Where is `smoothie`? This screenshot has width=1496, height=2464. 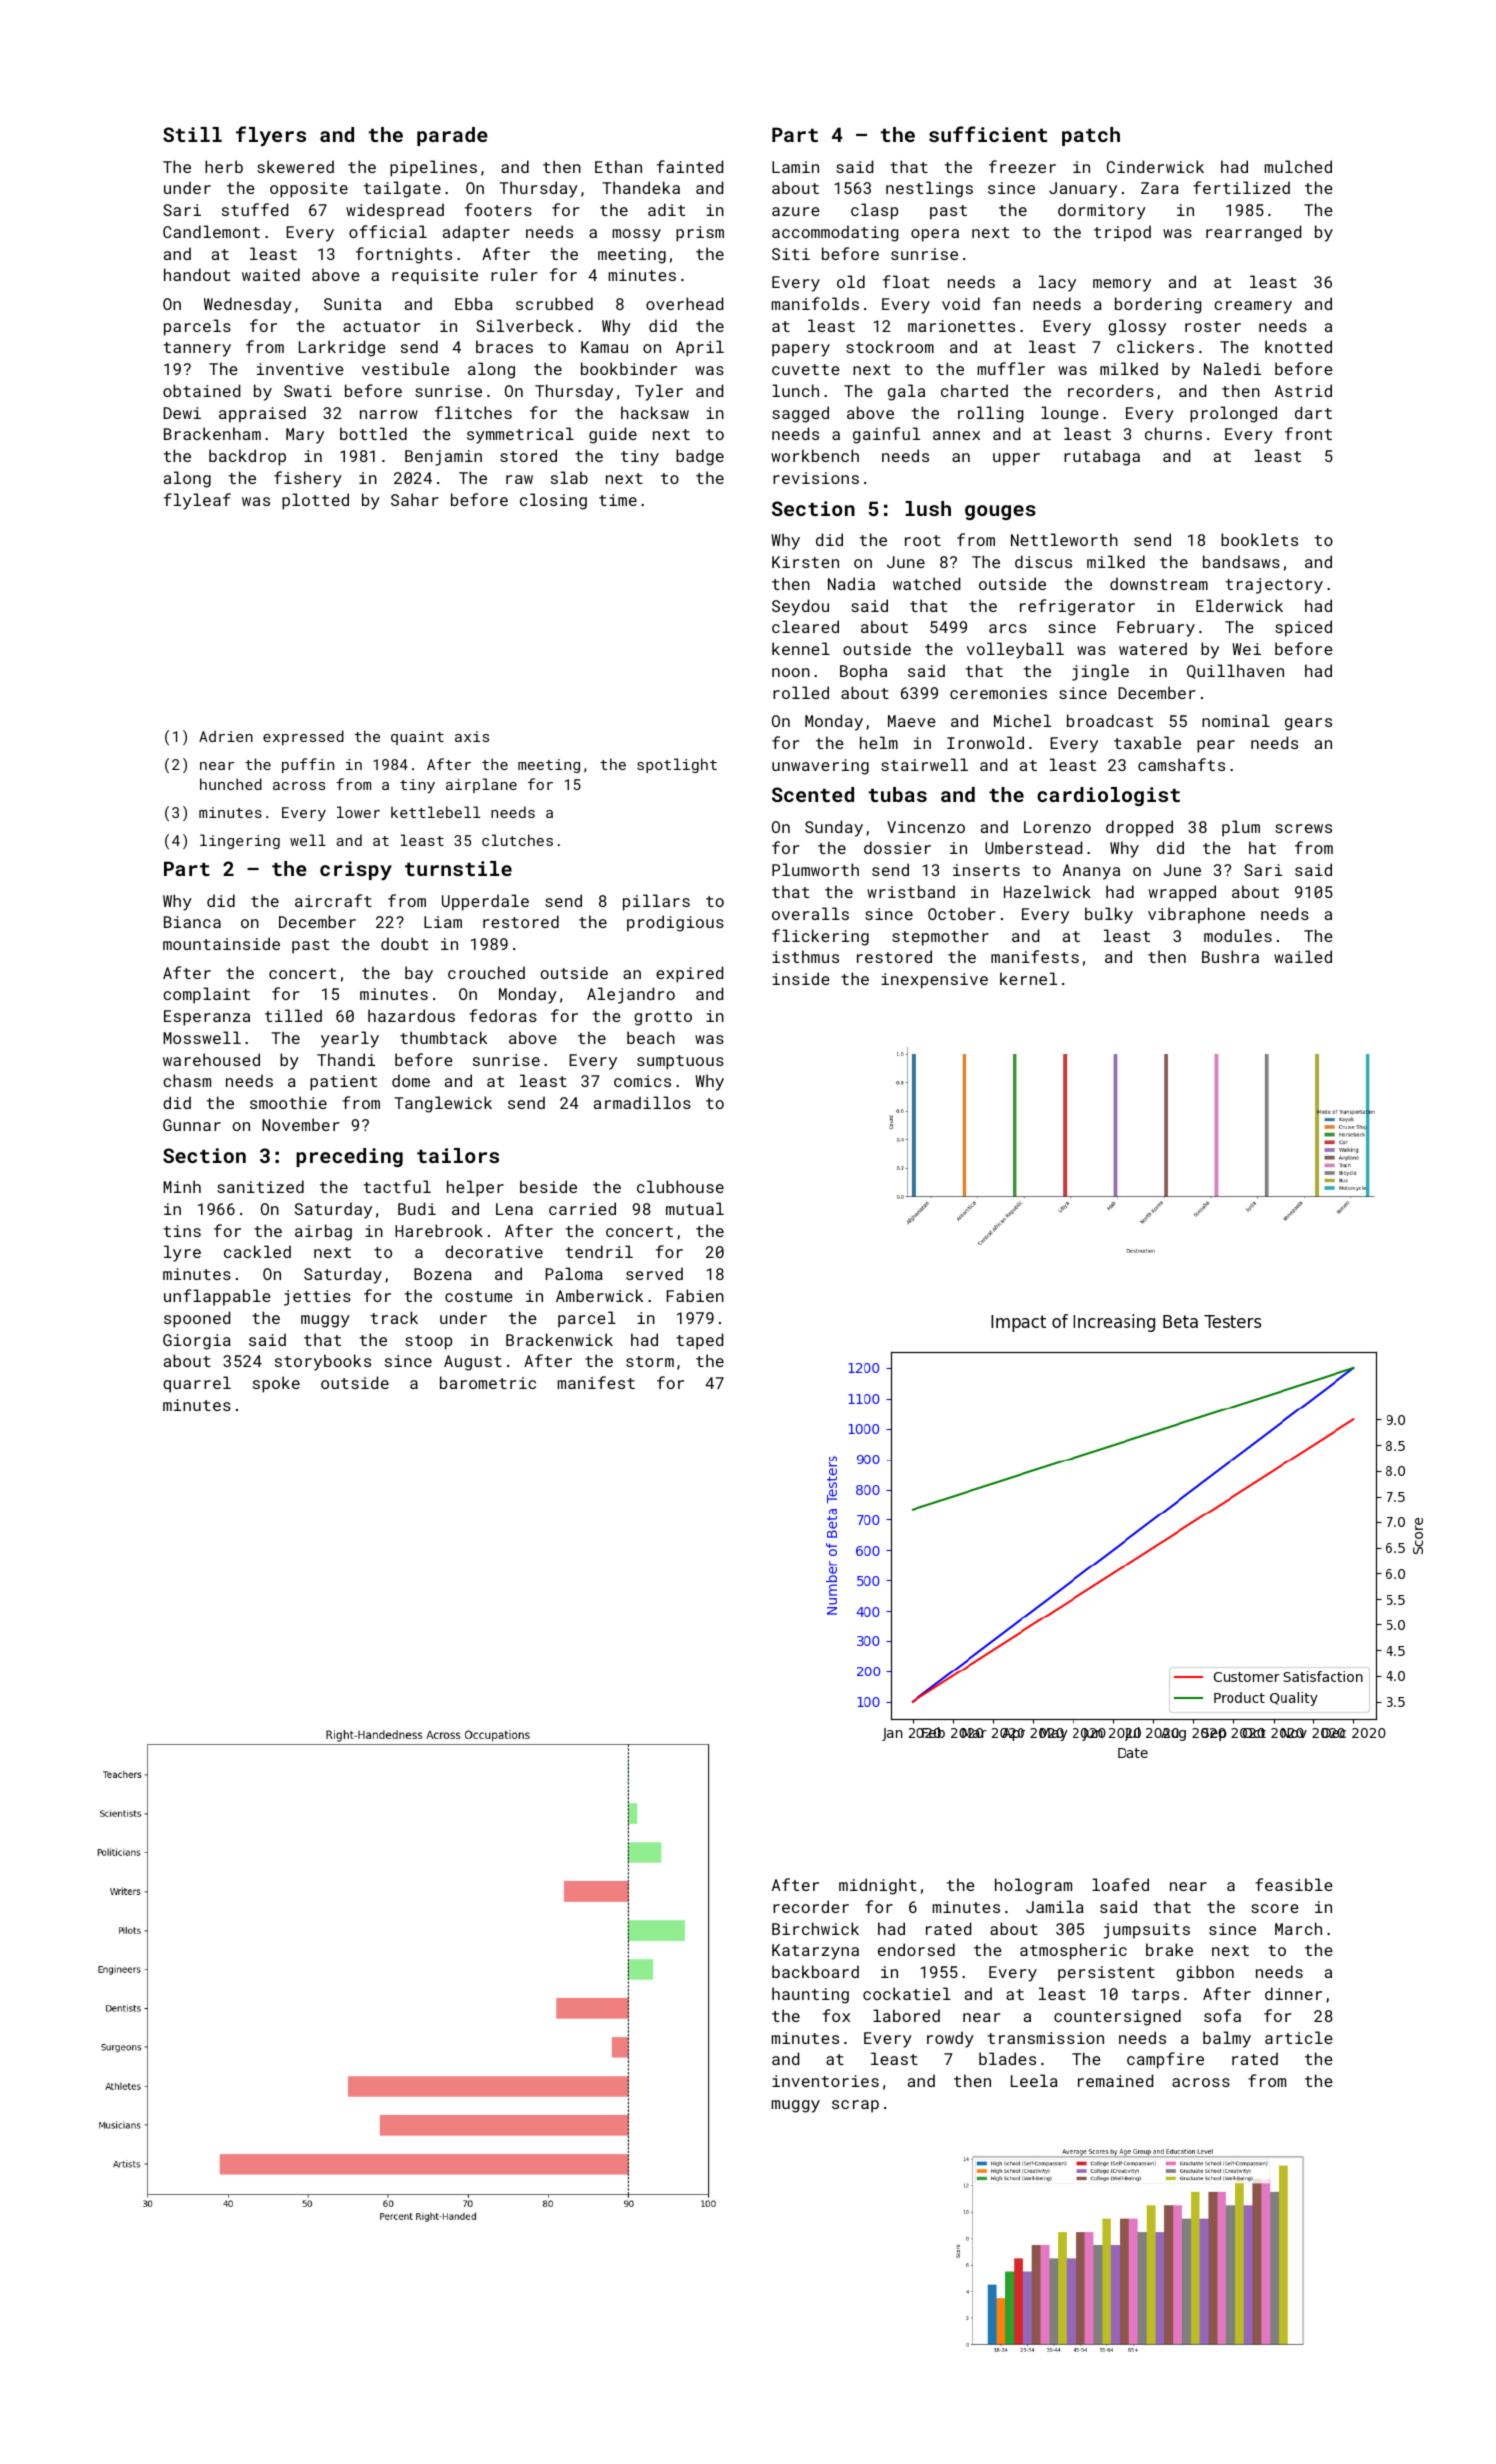
smoothie is located at coordinates (288, 1102).
